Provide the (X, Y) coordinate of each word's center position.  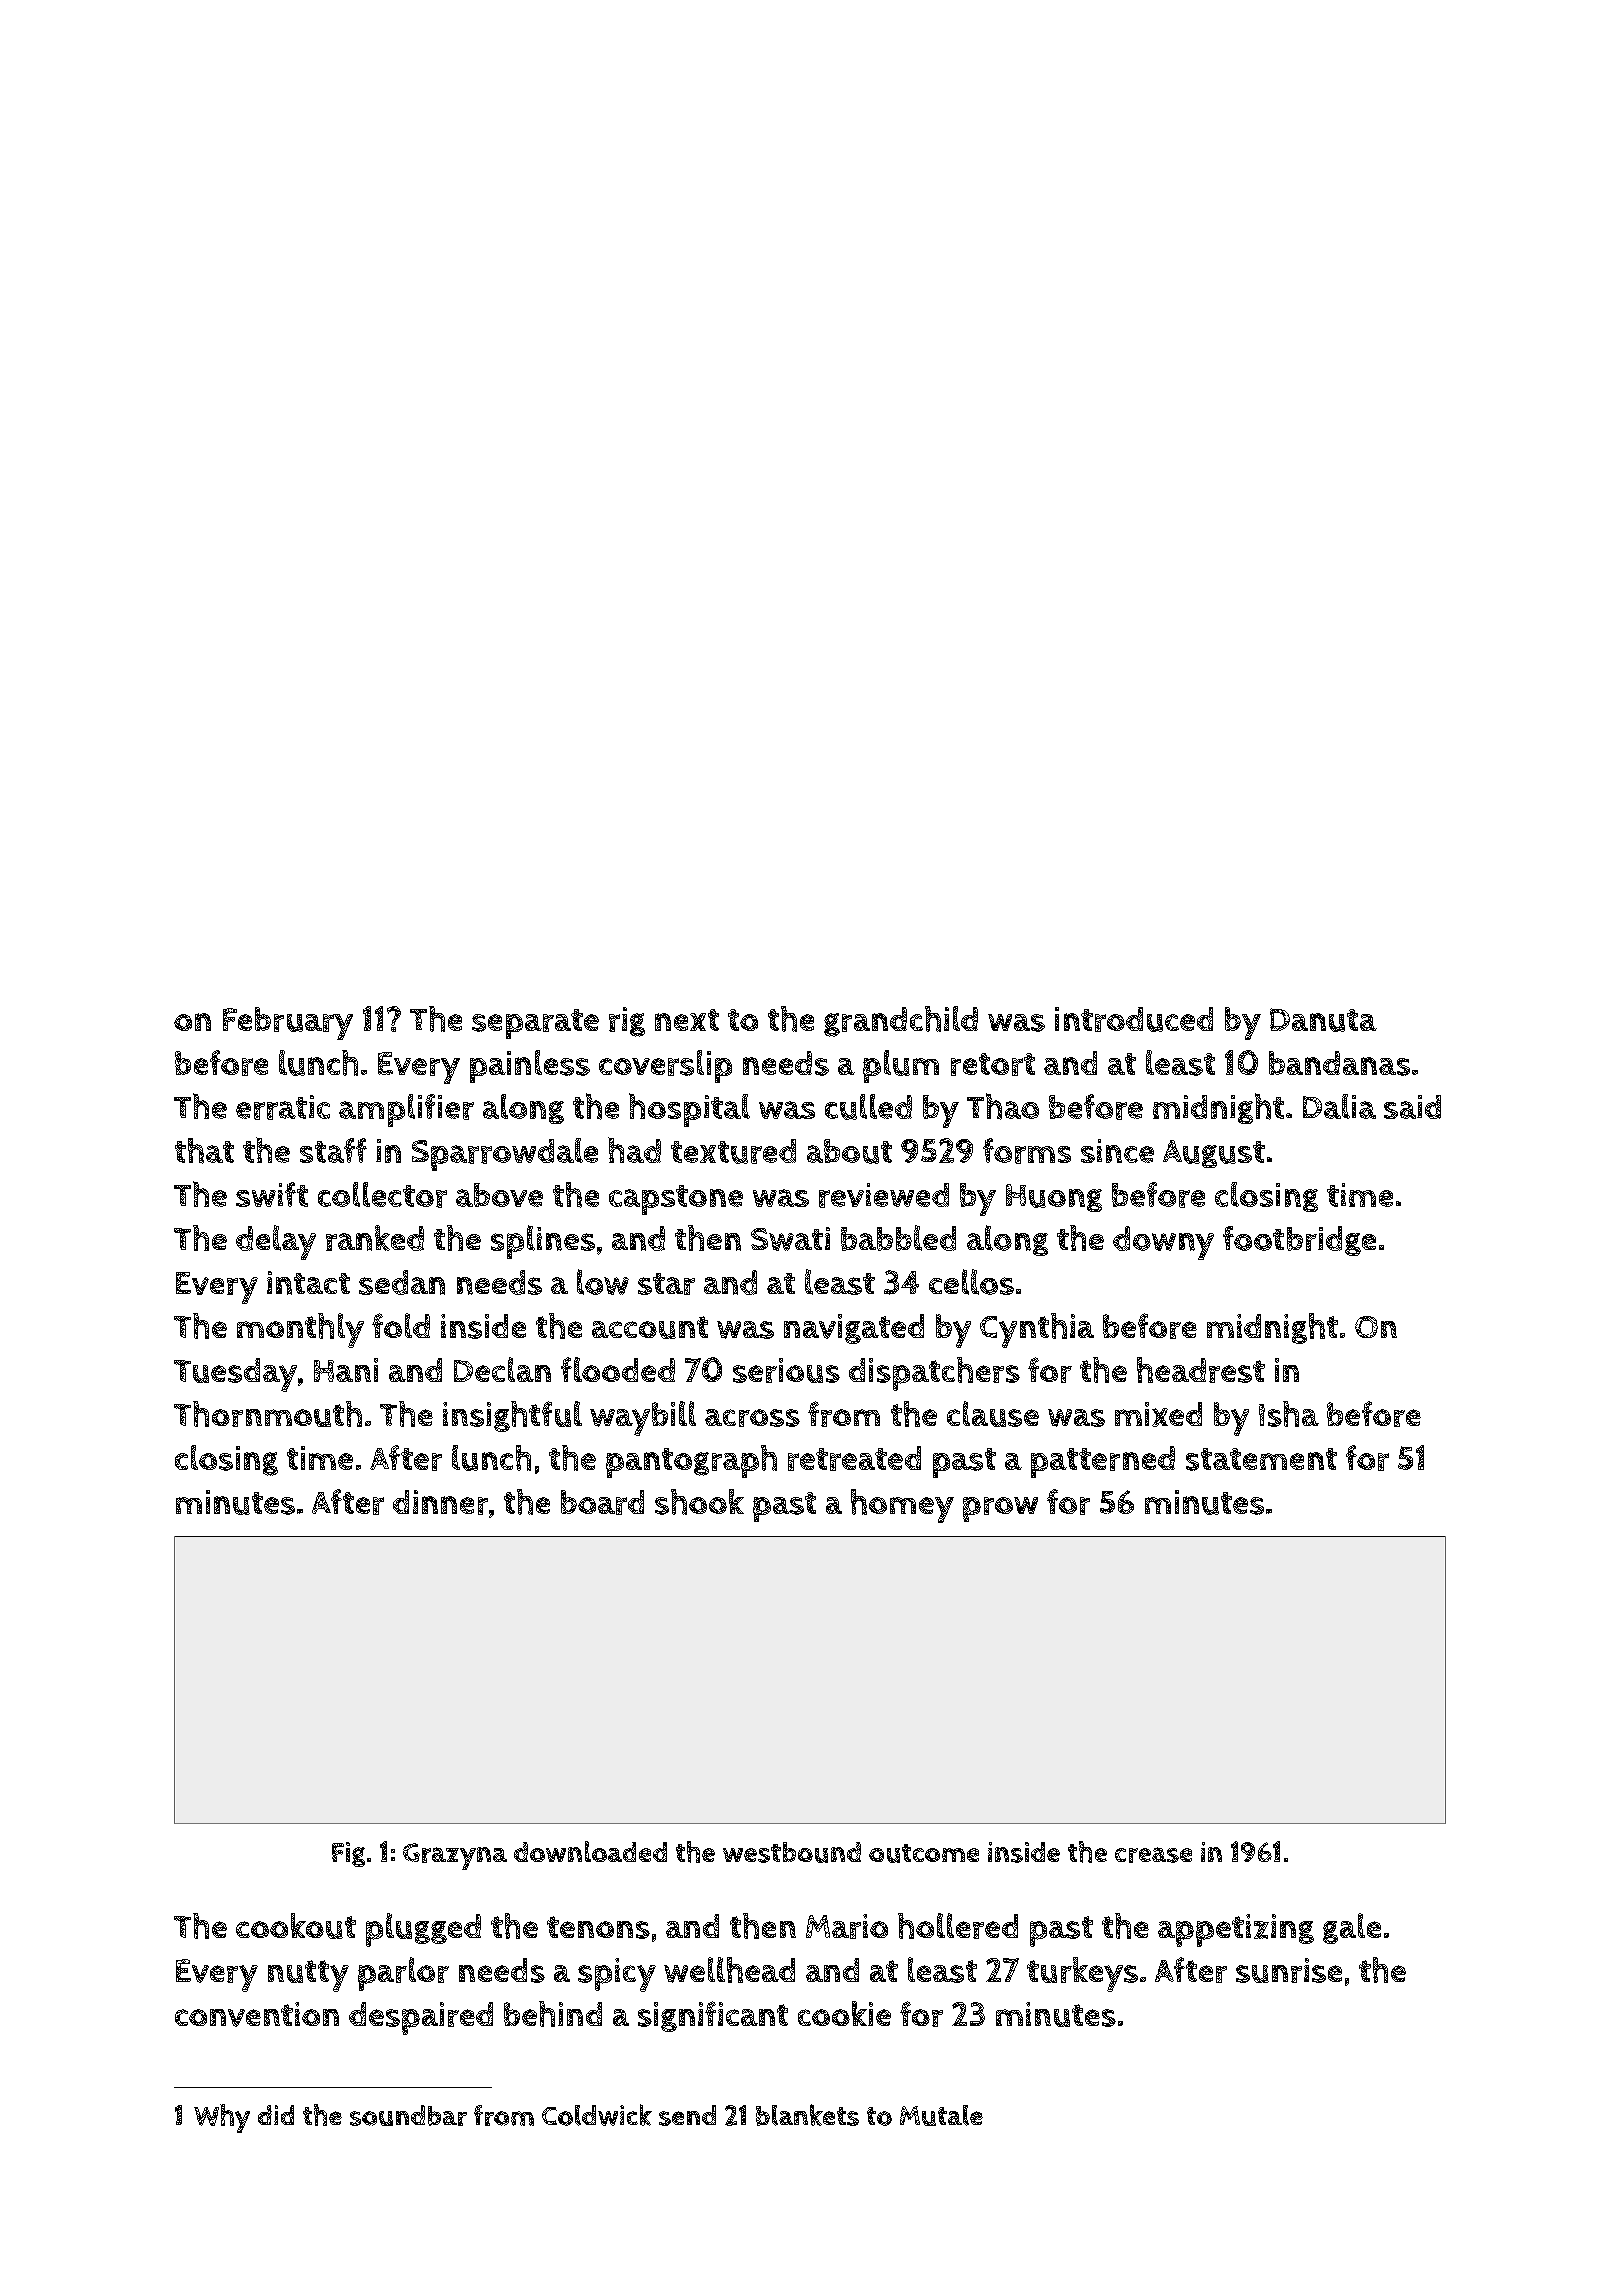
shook (699, 1502)
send (687, 2115)
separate (535, 1024)
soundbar (408, 2115)
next (687, 1020)
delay (276, 1242)
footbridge (1299, 1241)
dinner (440, 1502)
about (849, 1151)
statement (1261, 1459)
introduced (1134, 1019)
